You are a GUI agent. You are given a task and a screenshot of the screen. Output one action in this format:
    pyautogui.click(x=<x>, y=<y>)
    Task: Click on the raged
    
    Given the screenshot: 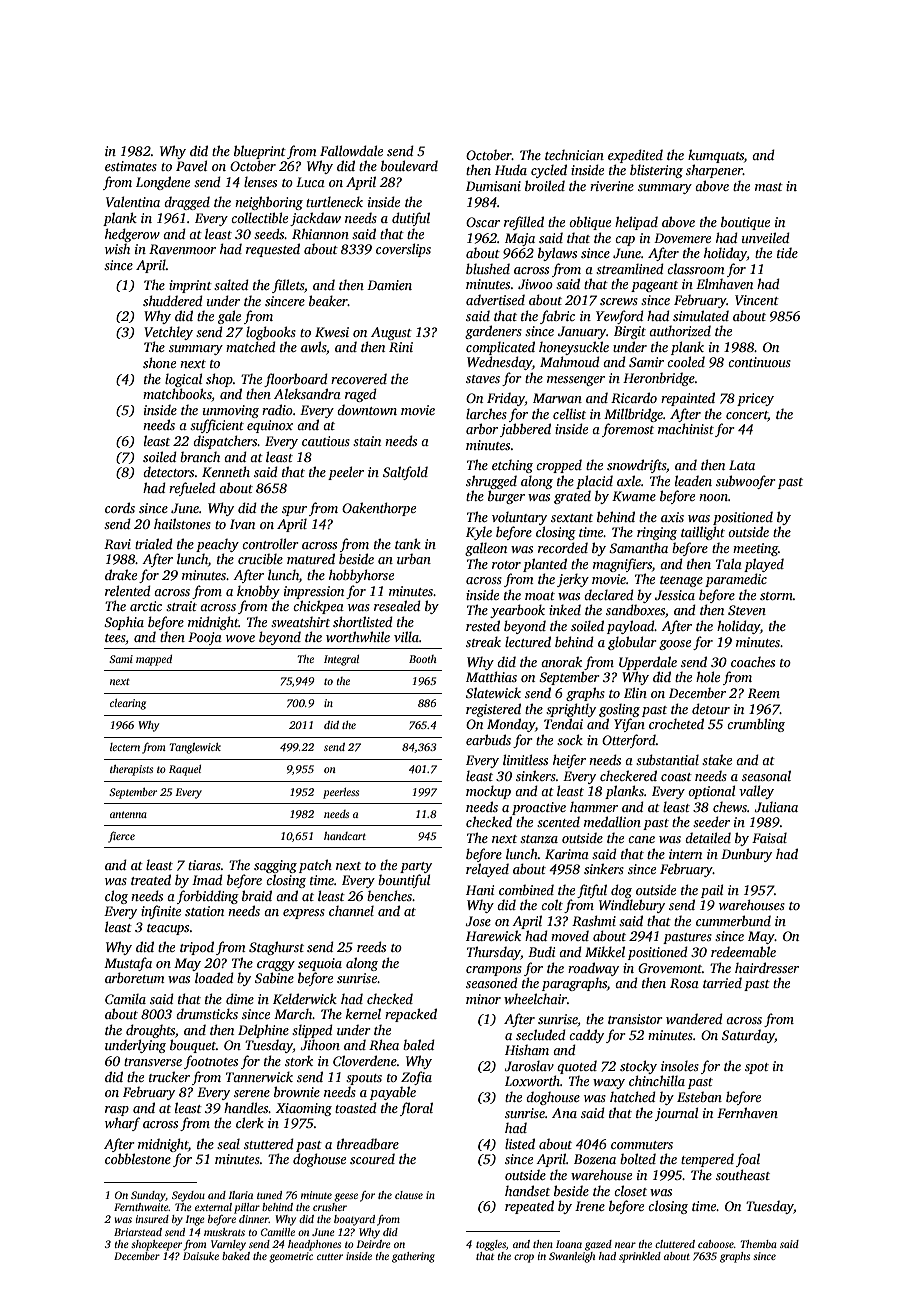 What is the action you would take?
    pyautogui.click(x=361, y=395)
